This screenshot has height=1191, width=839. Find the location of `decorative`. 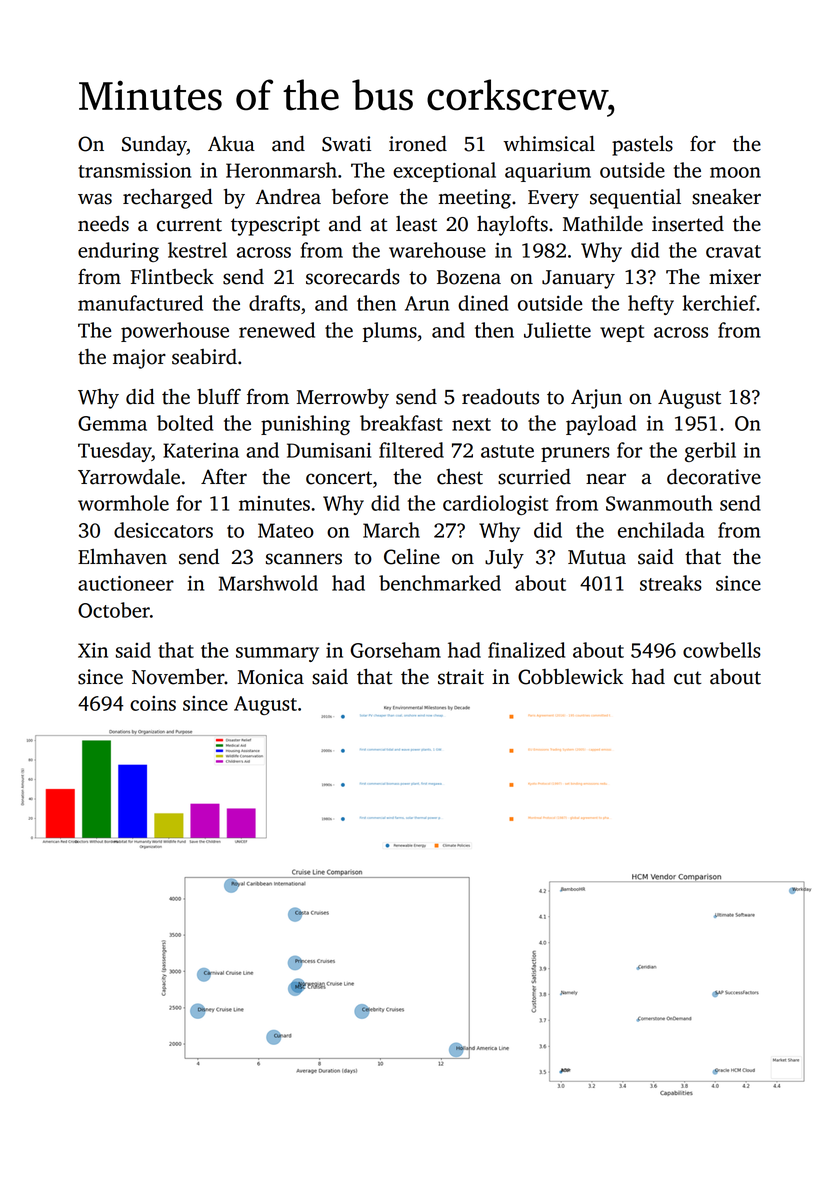

decorative is located at coordinates (714, 477).
